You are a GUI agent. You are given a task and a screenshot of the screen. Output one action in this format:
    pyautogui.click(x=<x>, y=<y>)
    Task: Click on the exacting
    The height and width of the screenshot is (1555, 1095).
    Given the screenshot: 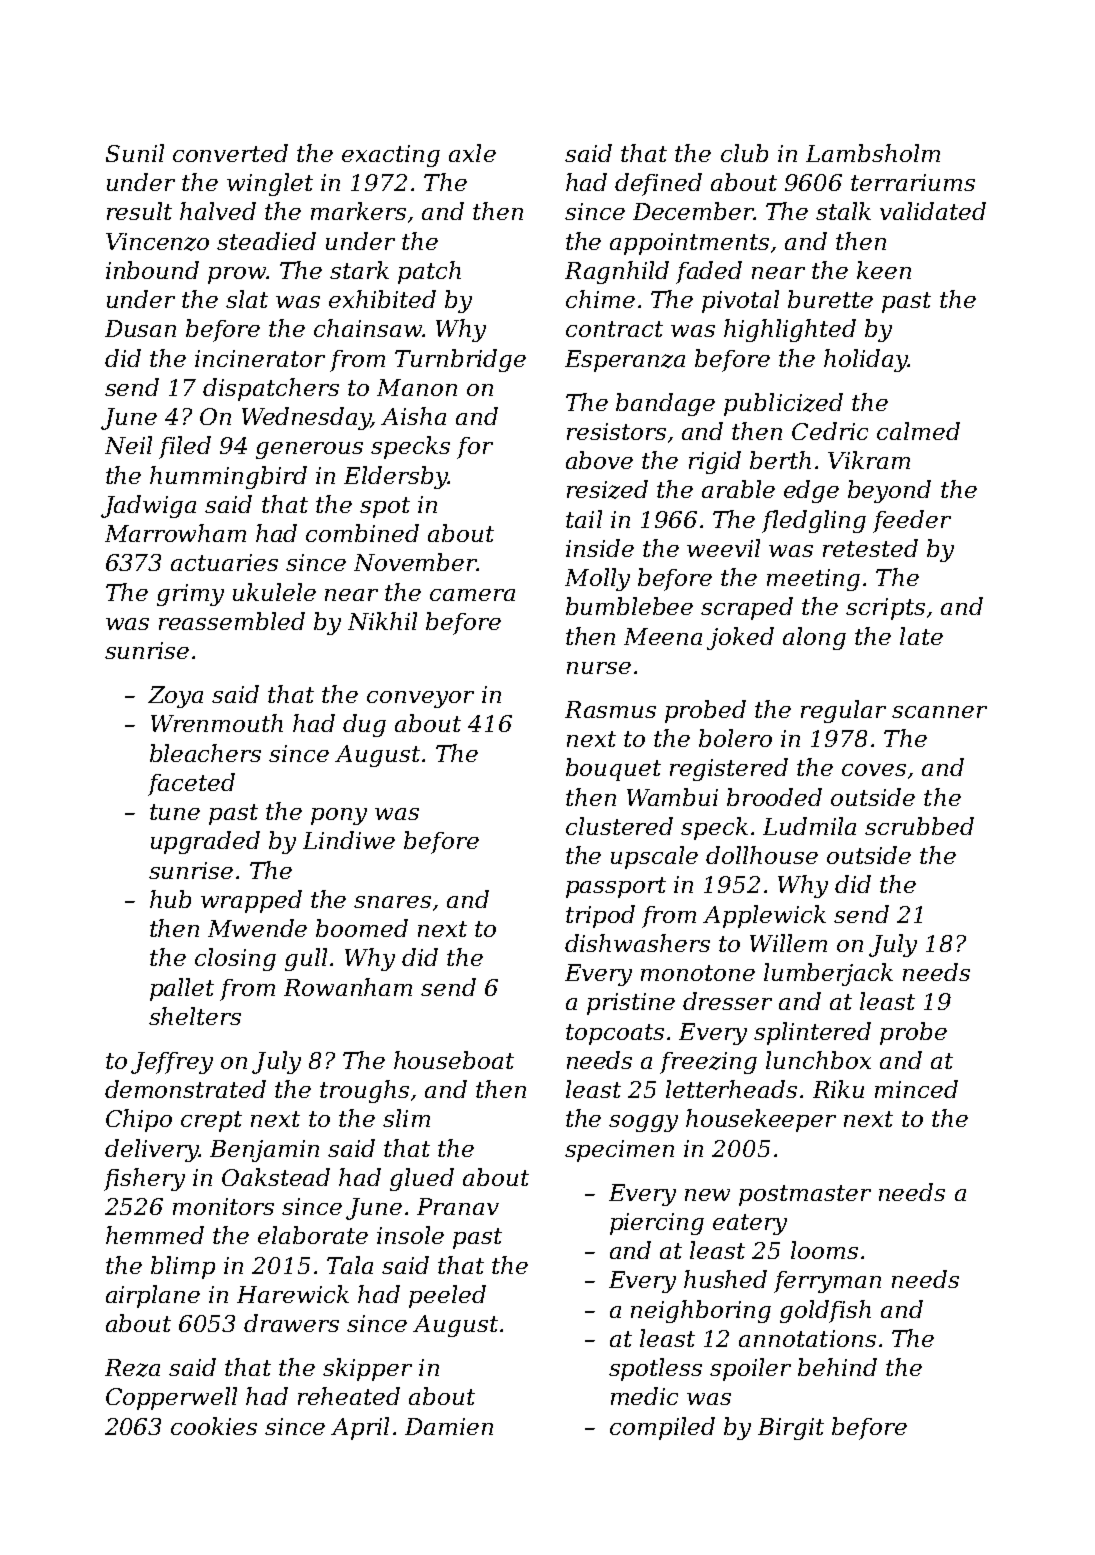 What is the action you would take?
    pyautogui.click(x=391, y=156)
